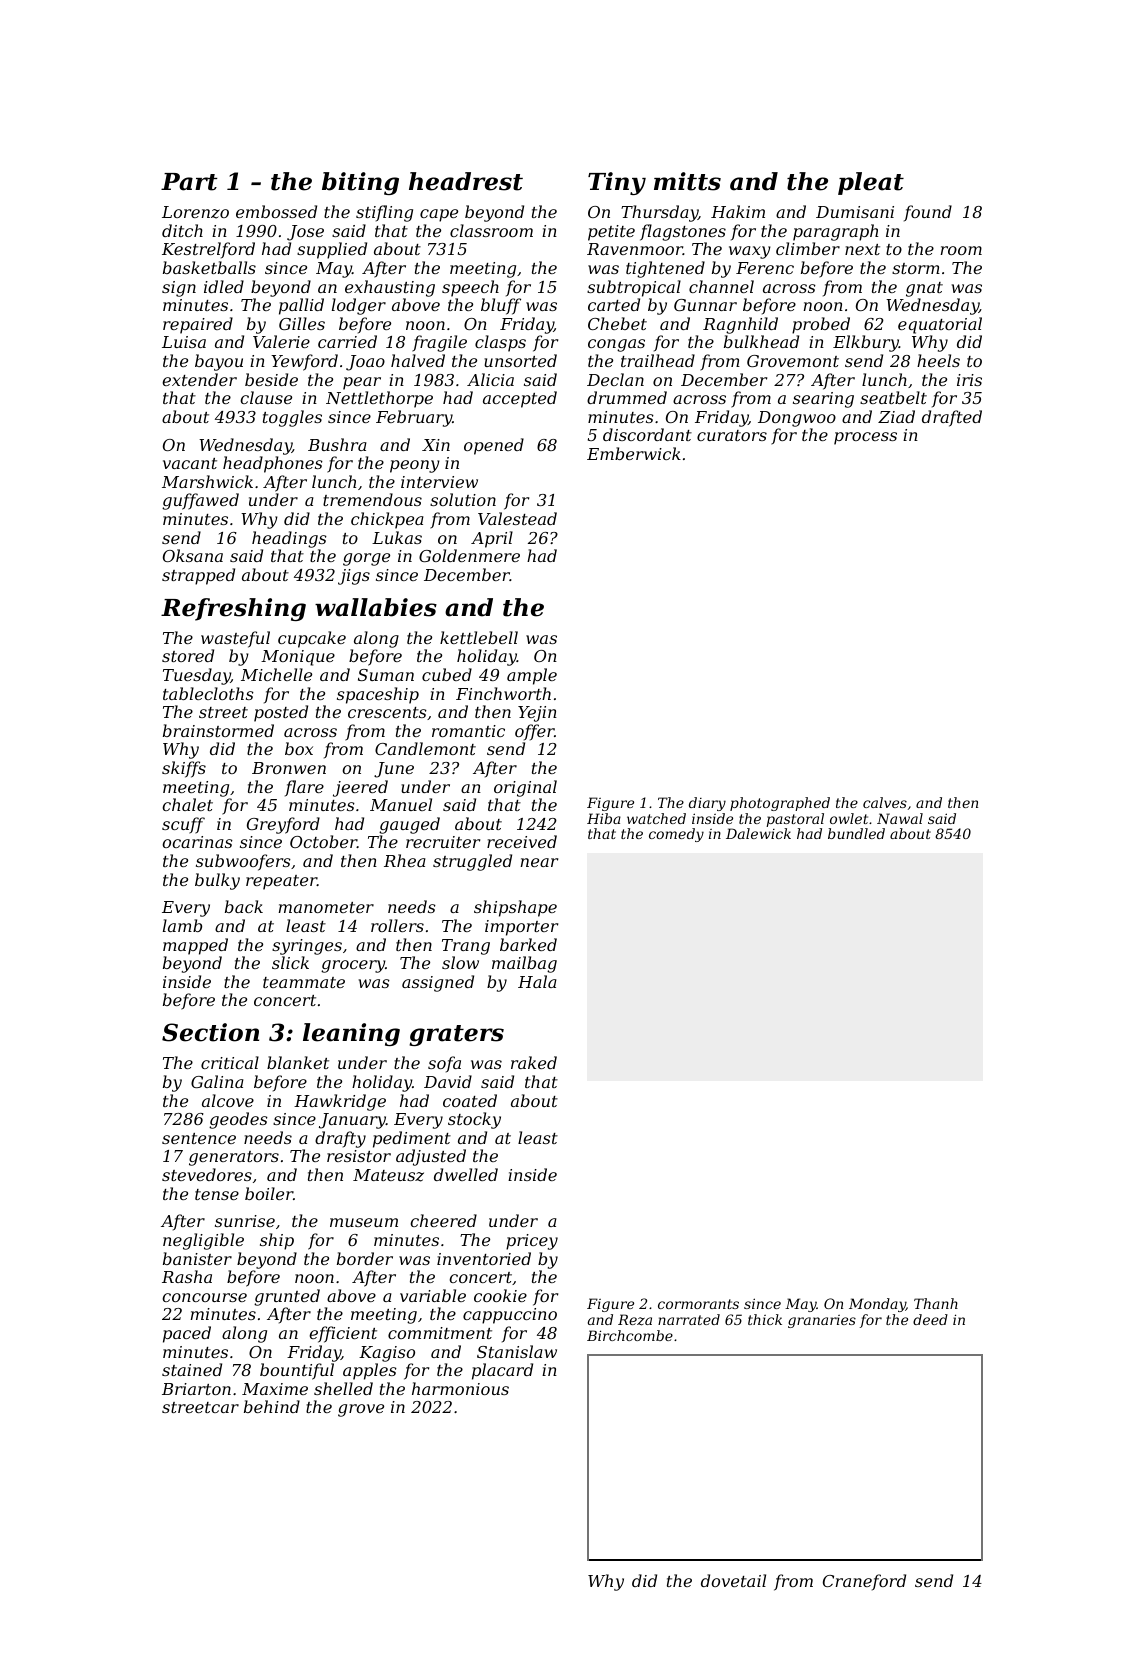 This page has width=1145, height=1658. What do you see at coordinates (189, 182) in the page?
I see `Part` at bounding box center [189, 182].
